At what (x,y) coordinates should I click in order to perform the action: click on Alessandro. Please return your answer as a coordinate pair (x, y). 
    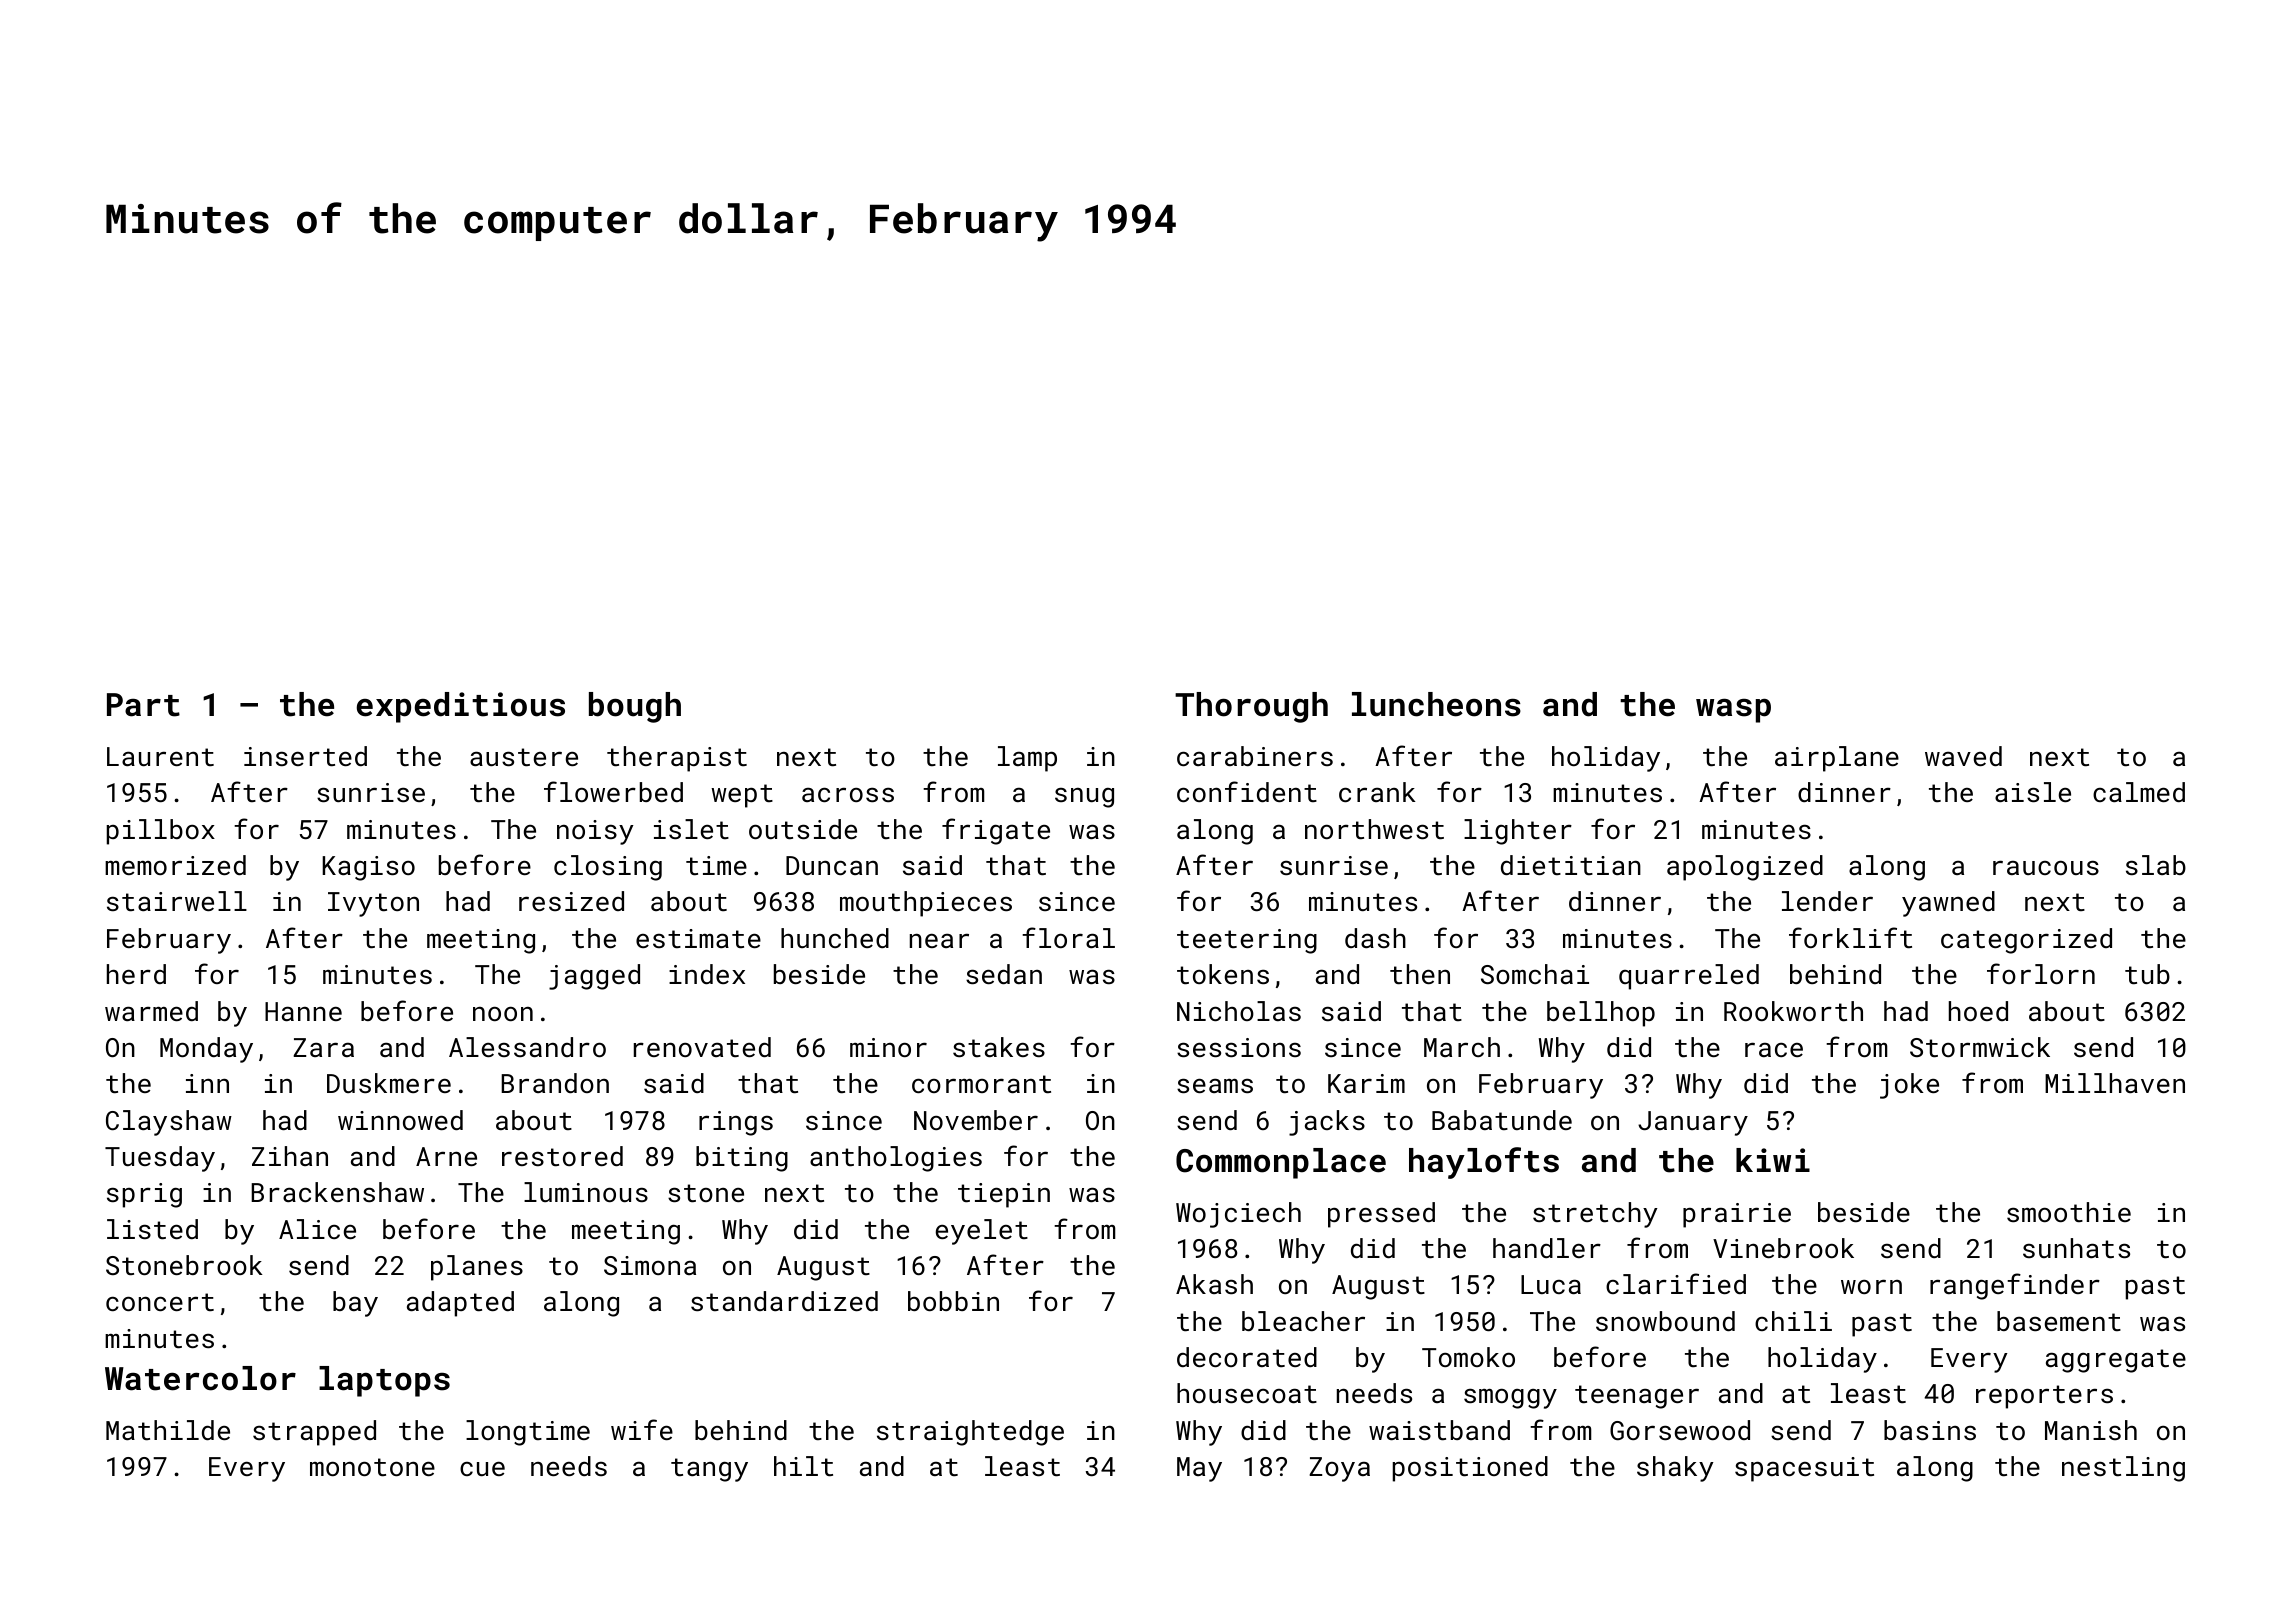
    Looking at the image, I should click on (527, 1047).
